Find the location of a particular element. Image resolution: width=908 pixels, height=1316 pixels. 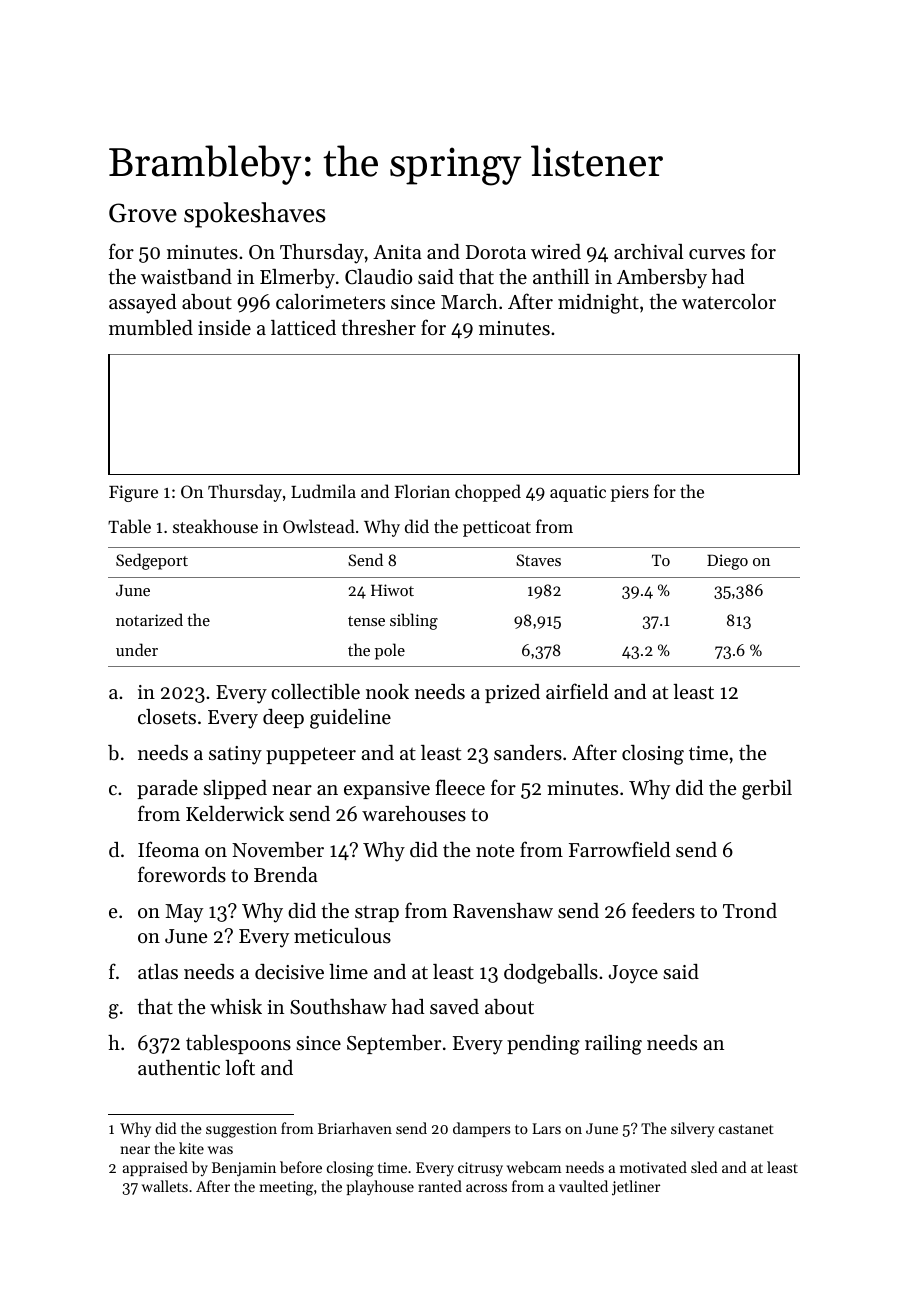

airfield is located at coordinates (577, 691).
